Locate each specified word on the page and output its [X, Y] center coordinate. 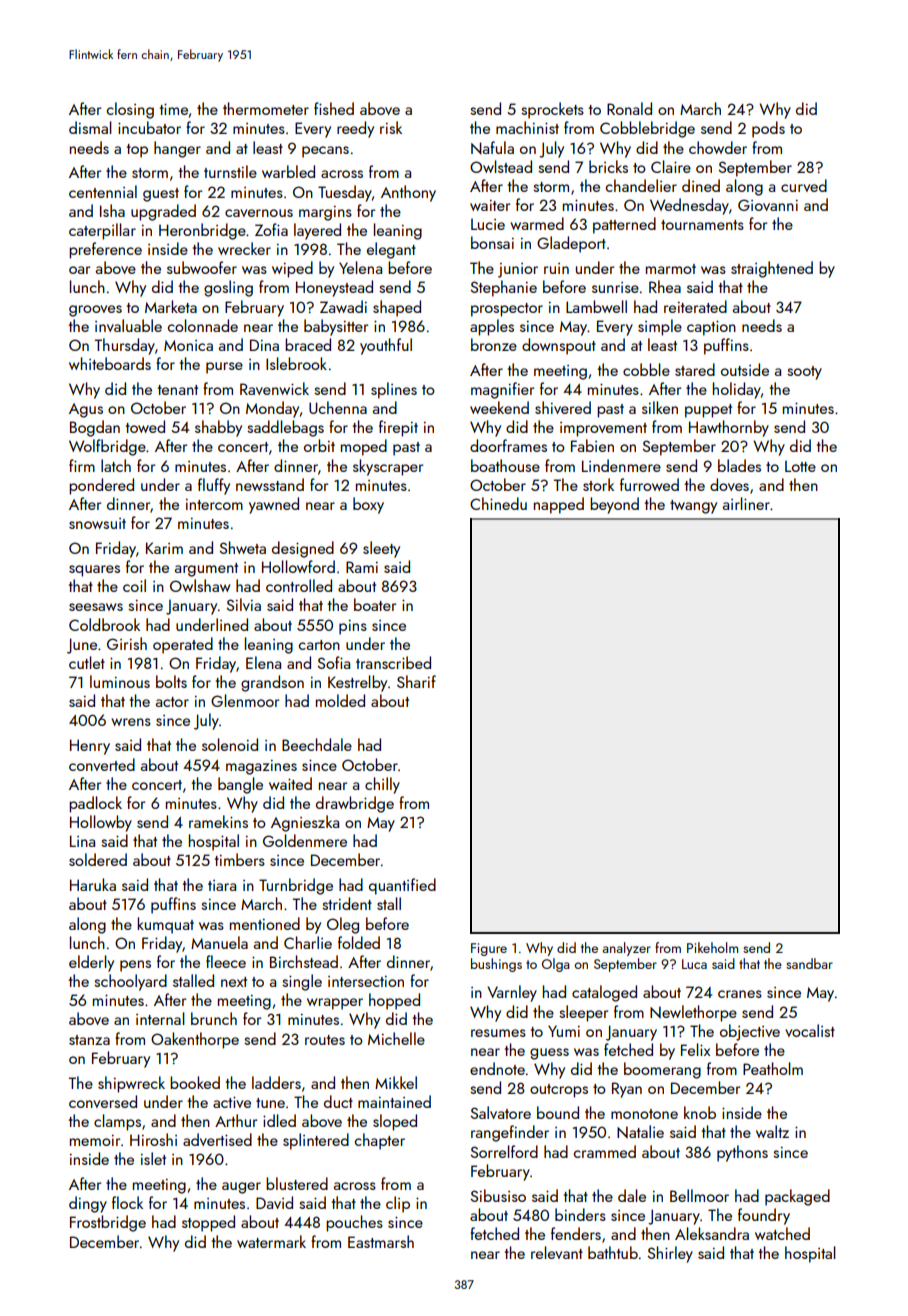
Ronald [629, 108]
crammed [605, 1151]
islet [153, 1158]
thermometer [266, 108]
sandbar [809, 963]
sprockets [552, 110]
